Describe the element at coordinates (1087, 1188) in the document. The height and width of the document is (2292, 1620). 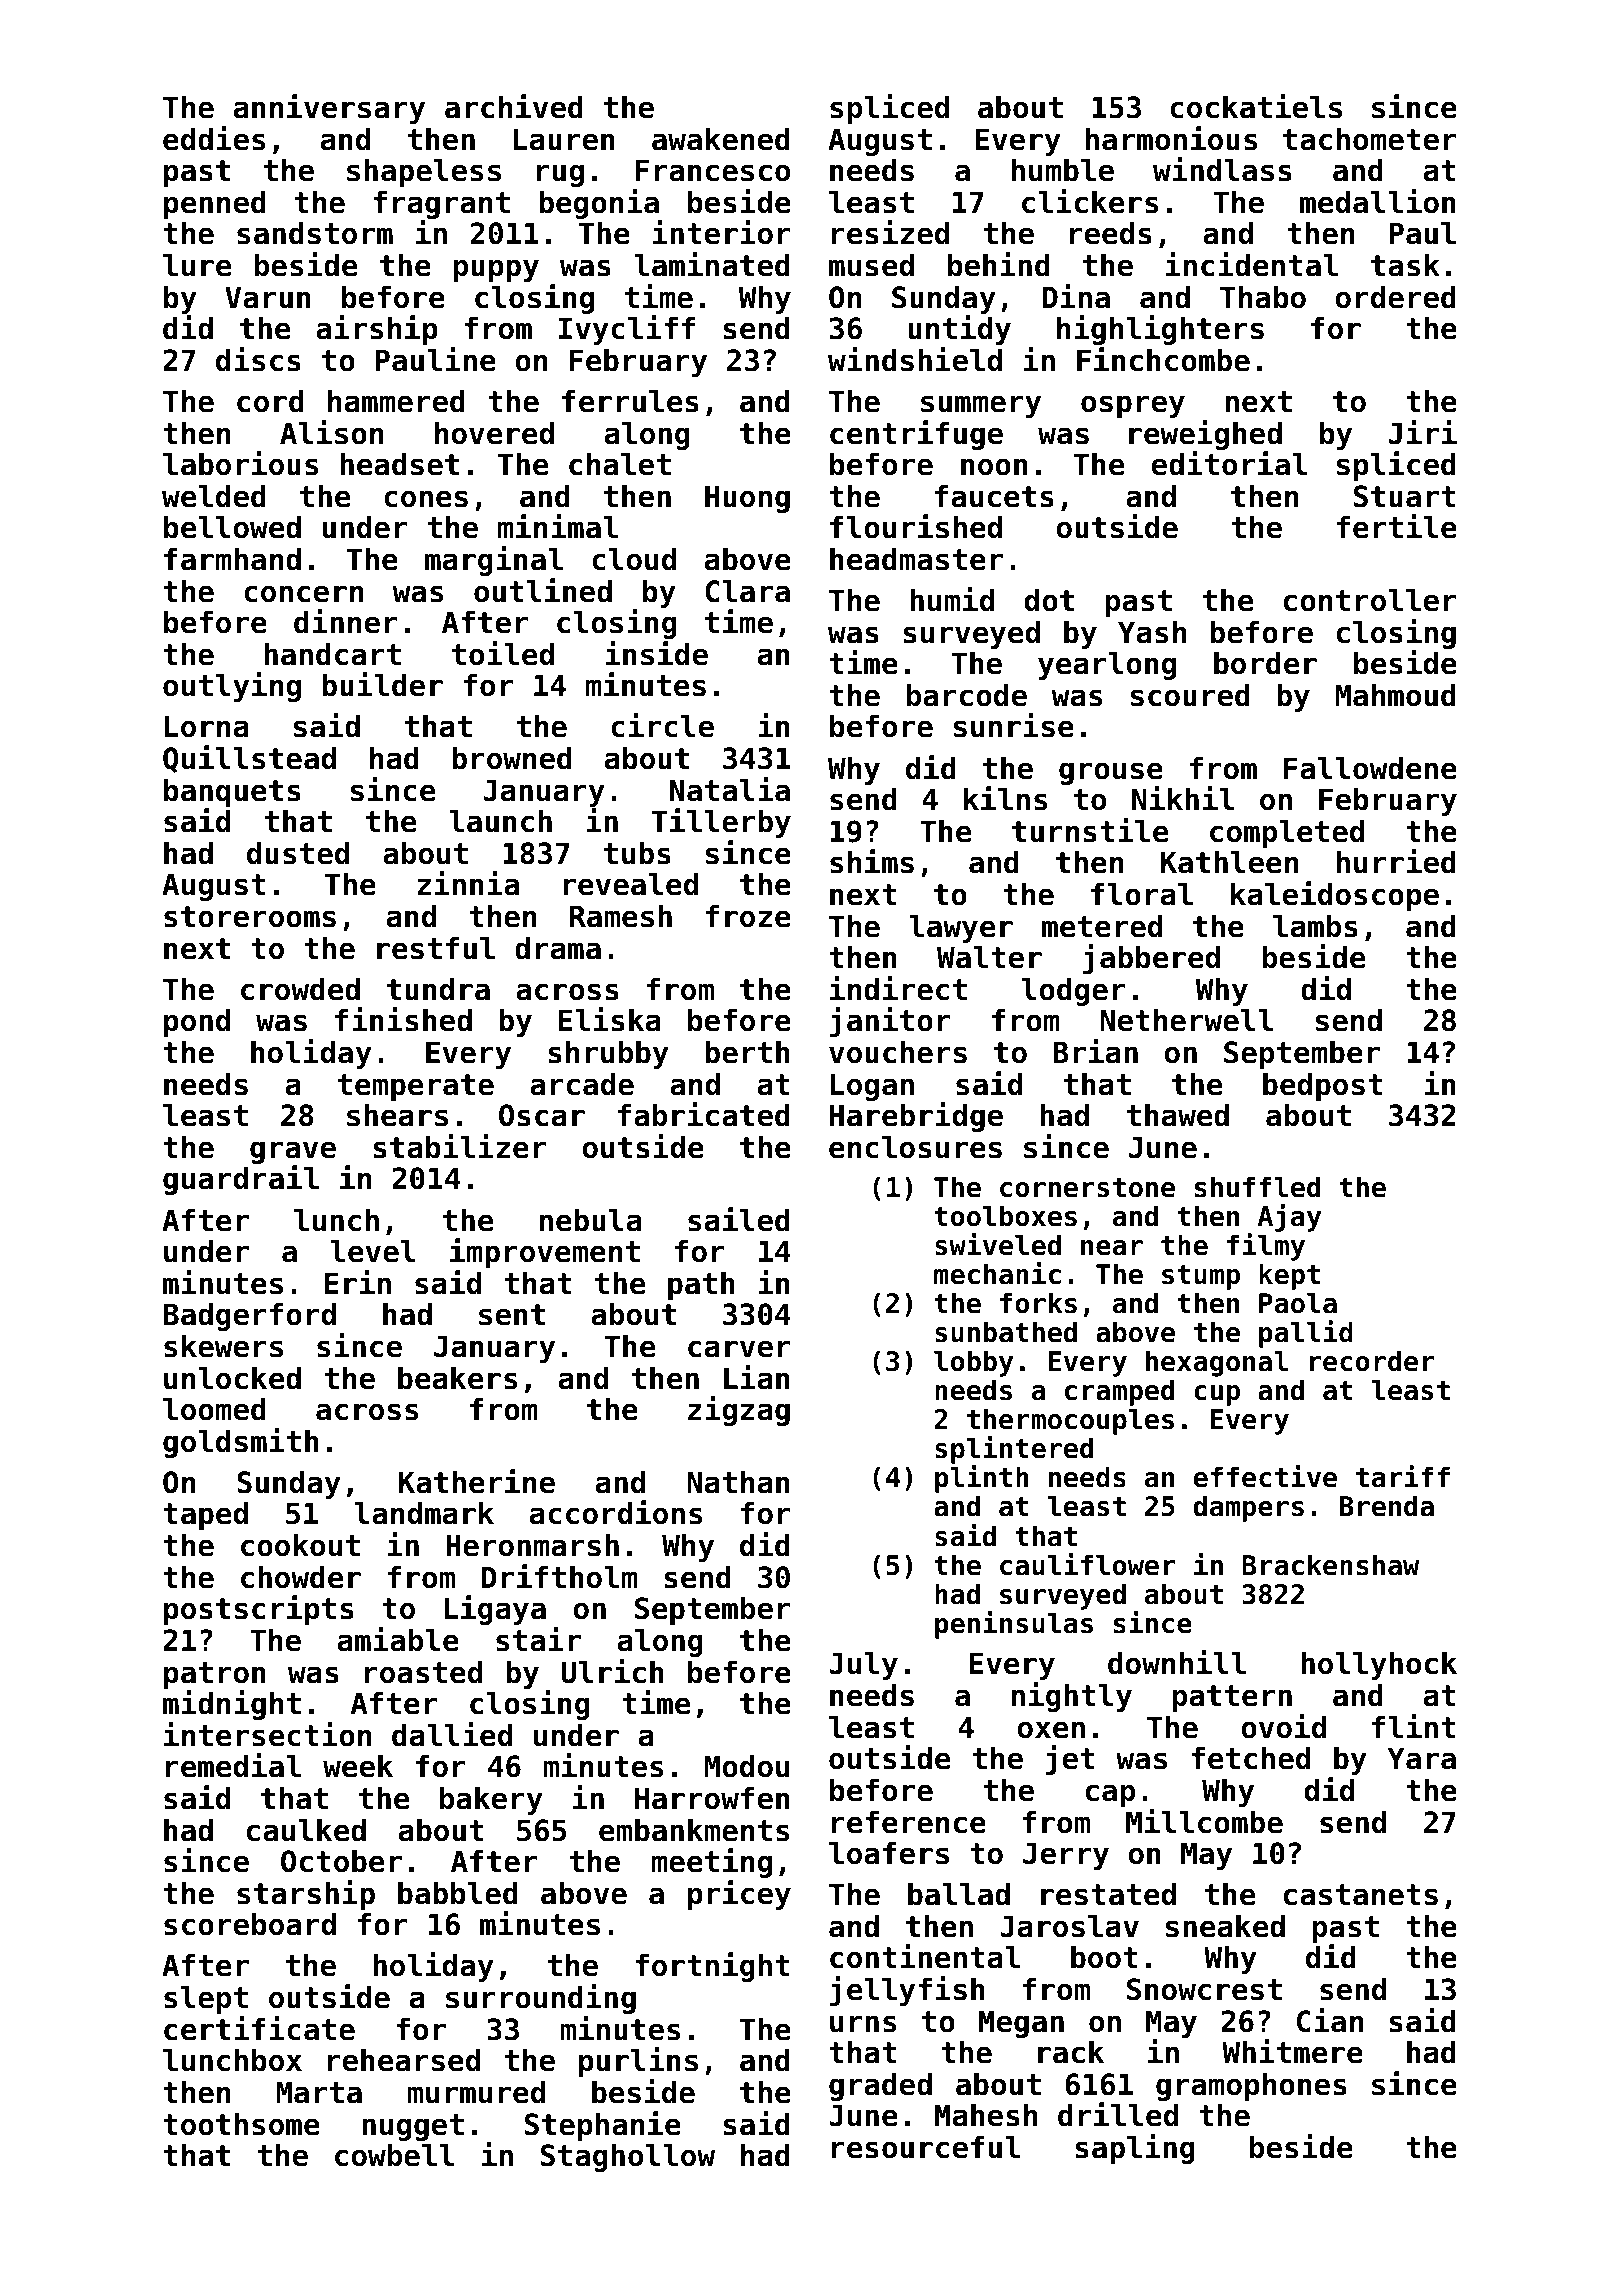
I see `cornerstone` at that location.
